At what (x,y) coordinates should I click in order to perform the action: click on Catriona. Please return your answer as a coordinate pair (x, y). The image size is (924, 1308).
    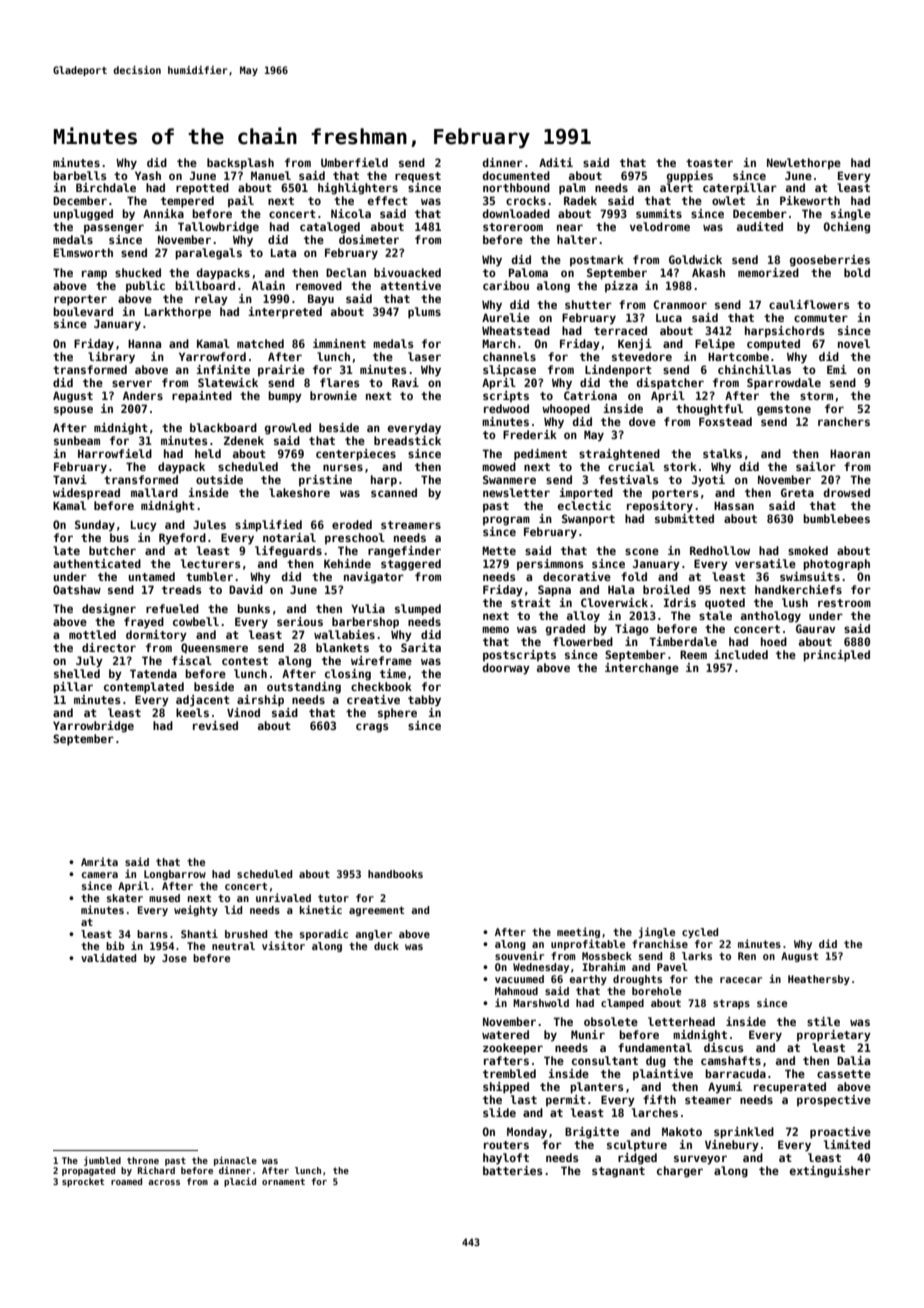
    Looking at the image, I should click on (590, 395).
